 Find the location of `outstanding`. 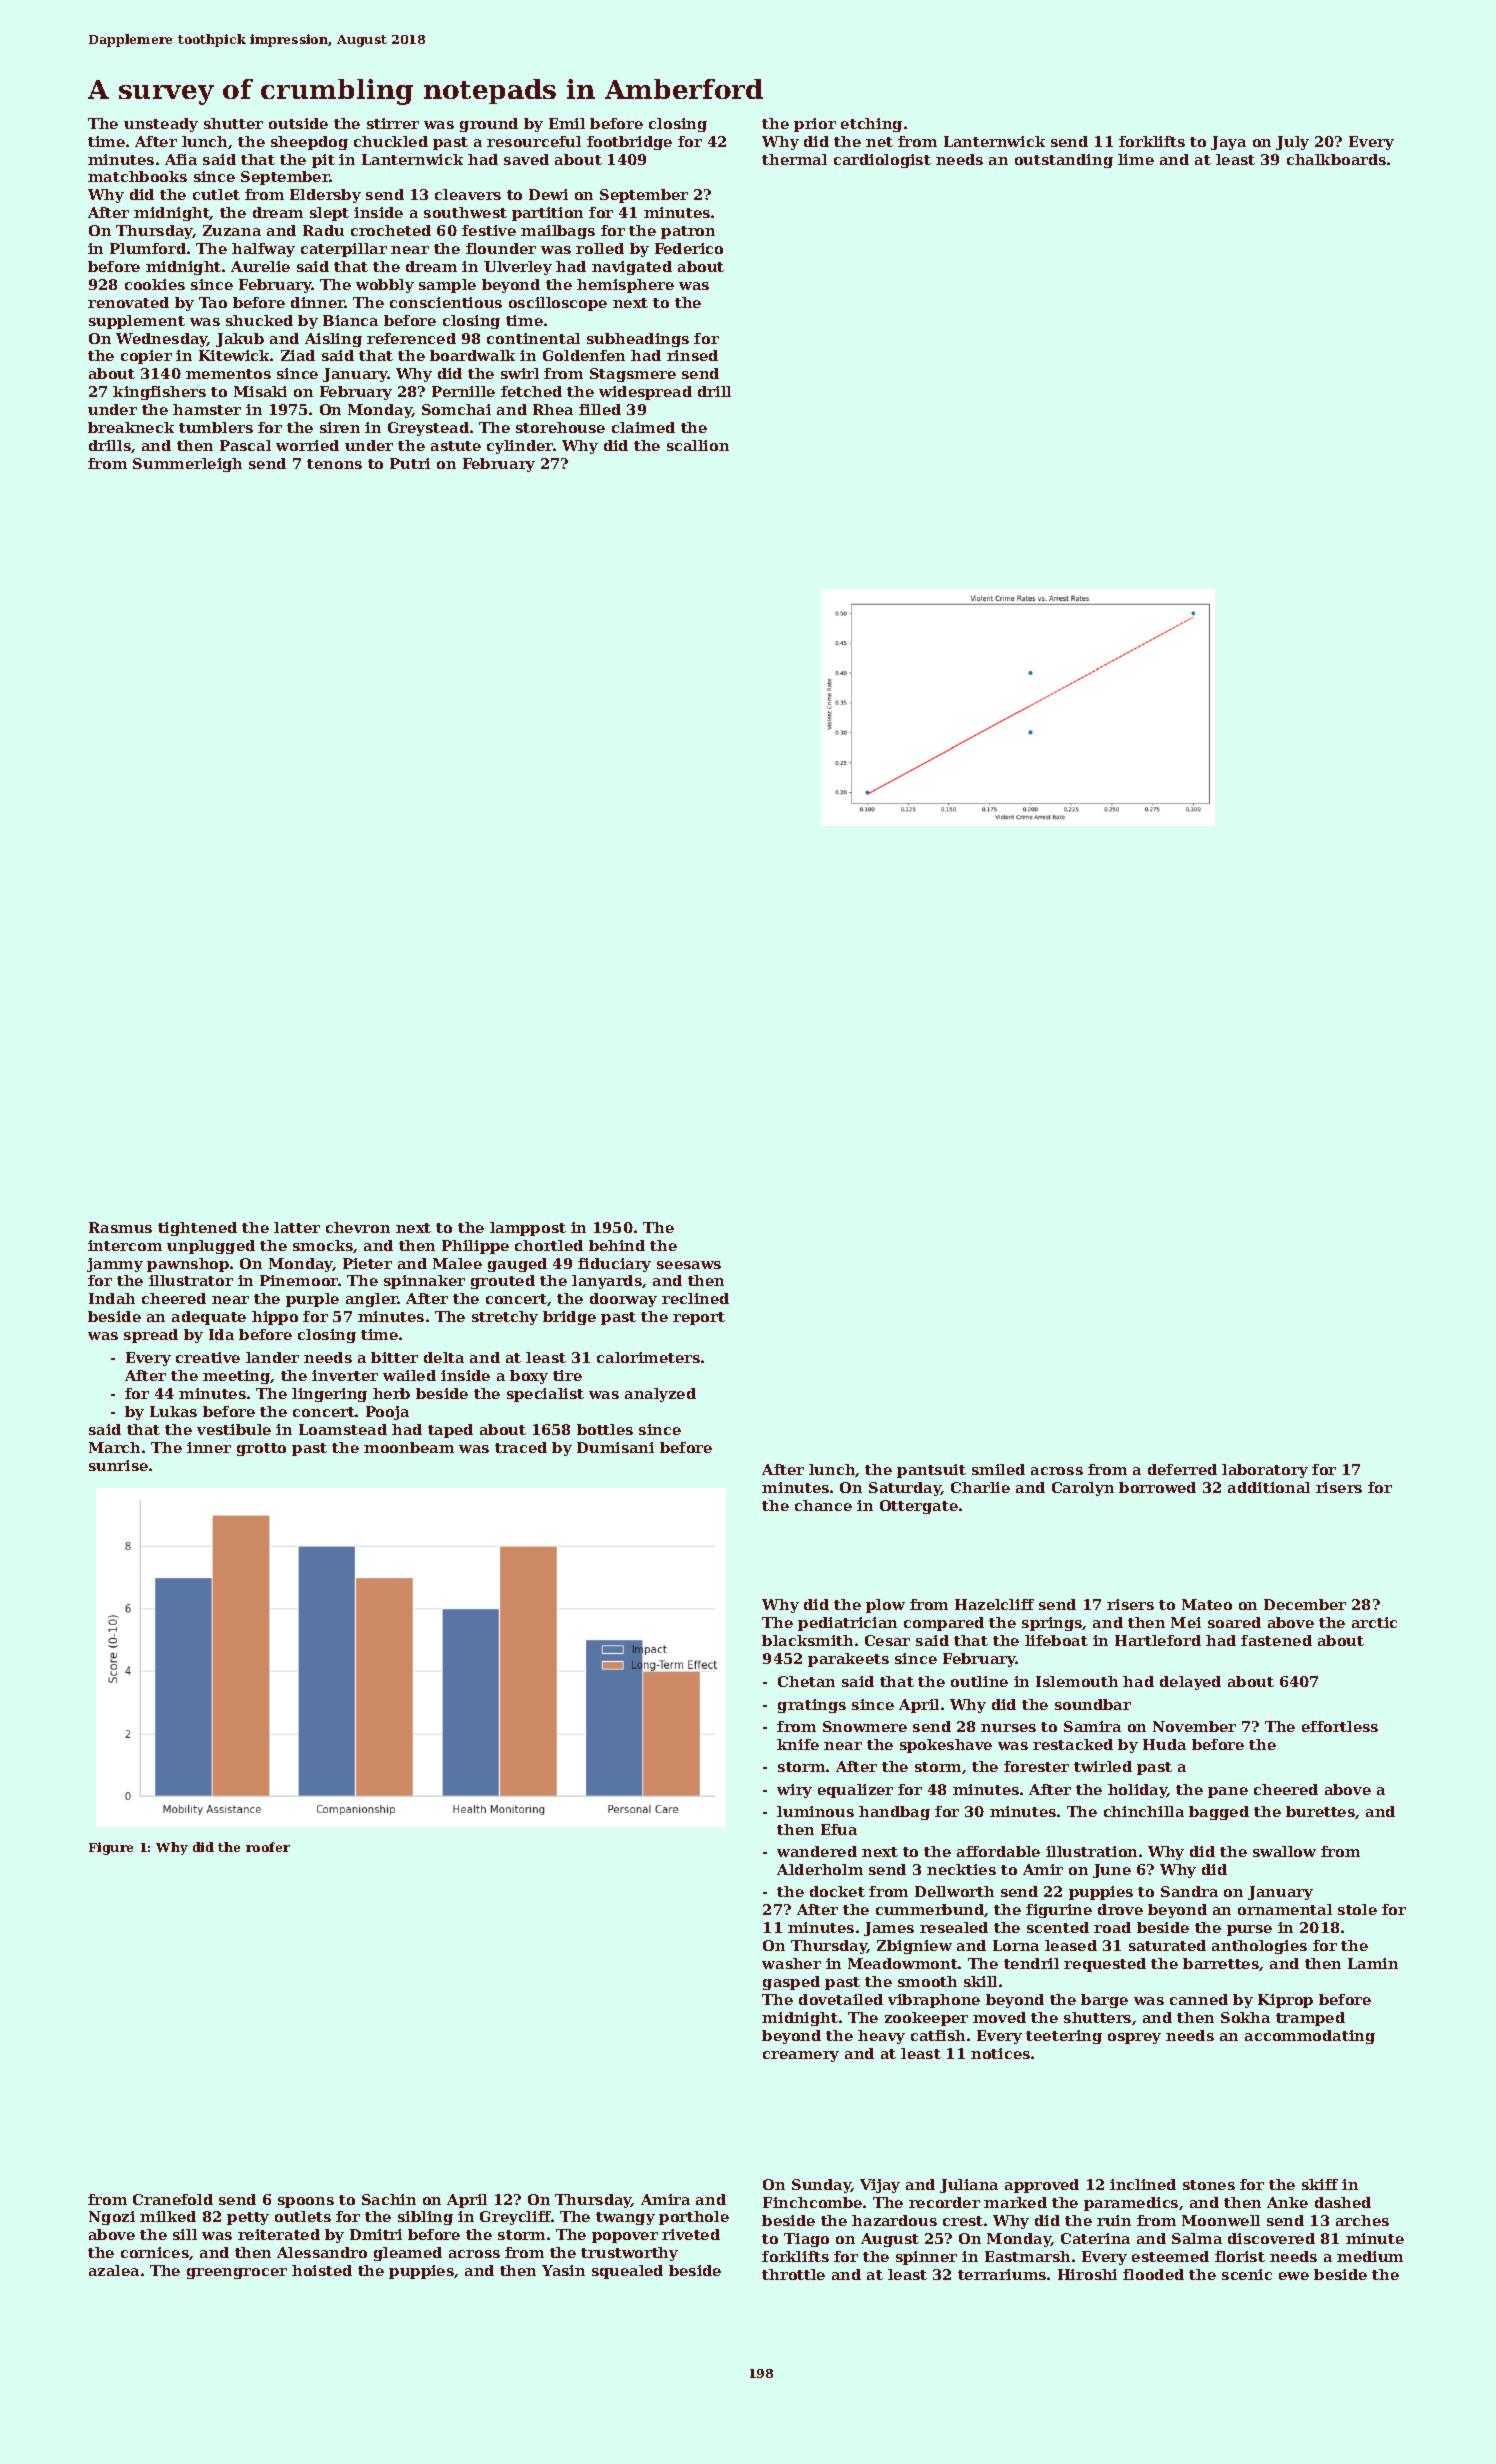

outstanding is located at coordinates (1064, 161).
